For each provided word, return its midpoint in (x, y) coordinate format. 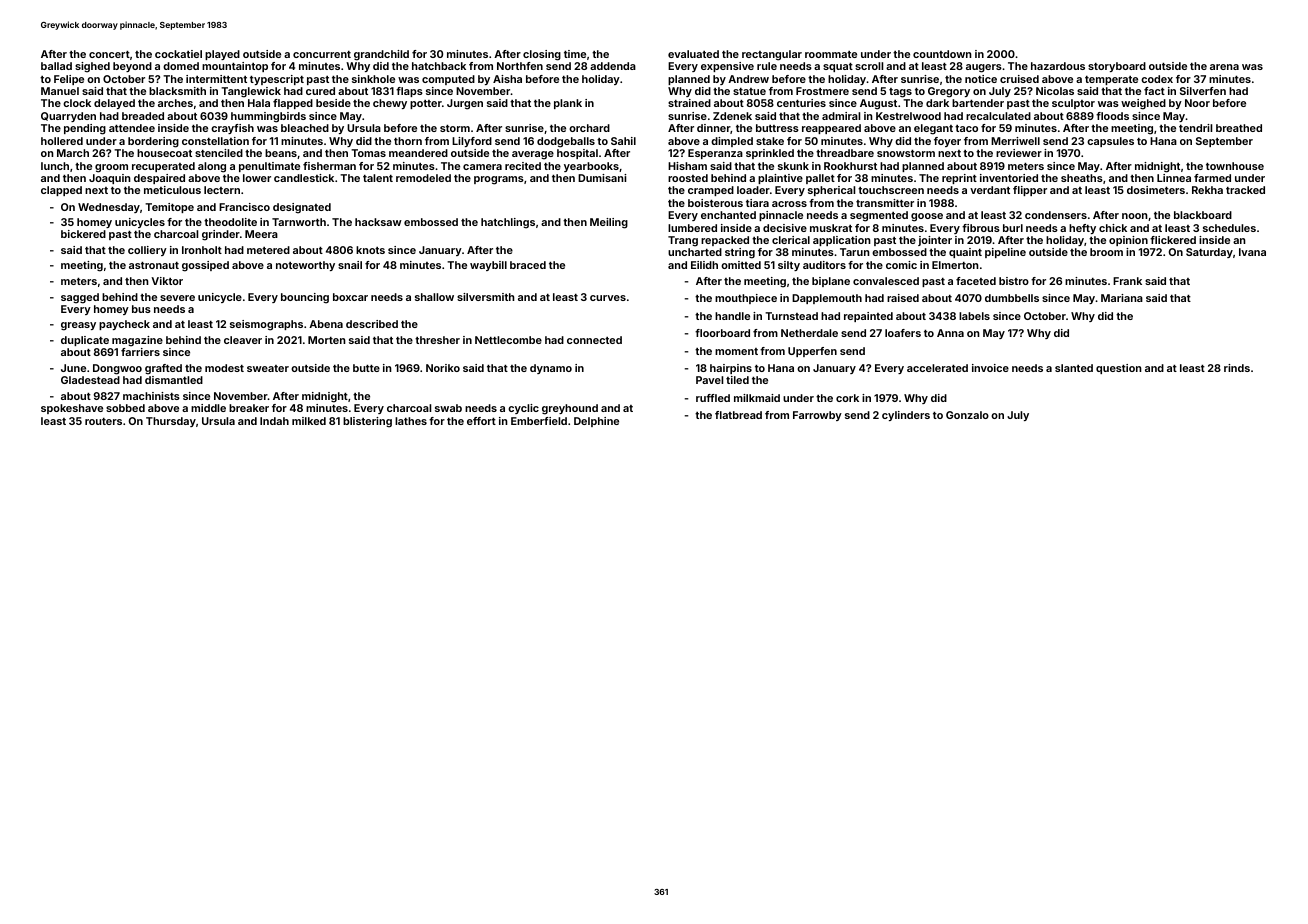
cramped (711, 191)
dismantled (174, 380)
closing (542, 55)
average (533, 155)
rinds (1237, 368)
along (212, 167)
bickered (83, 234)
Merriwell (1015, 141)
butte (366, 368)
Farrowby (817, 416)
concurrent (322, 54)
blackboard (1203, 215)
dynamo (551, 369)
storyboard (1117, 67)
